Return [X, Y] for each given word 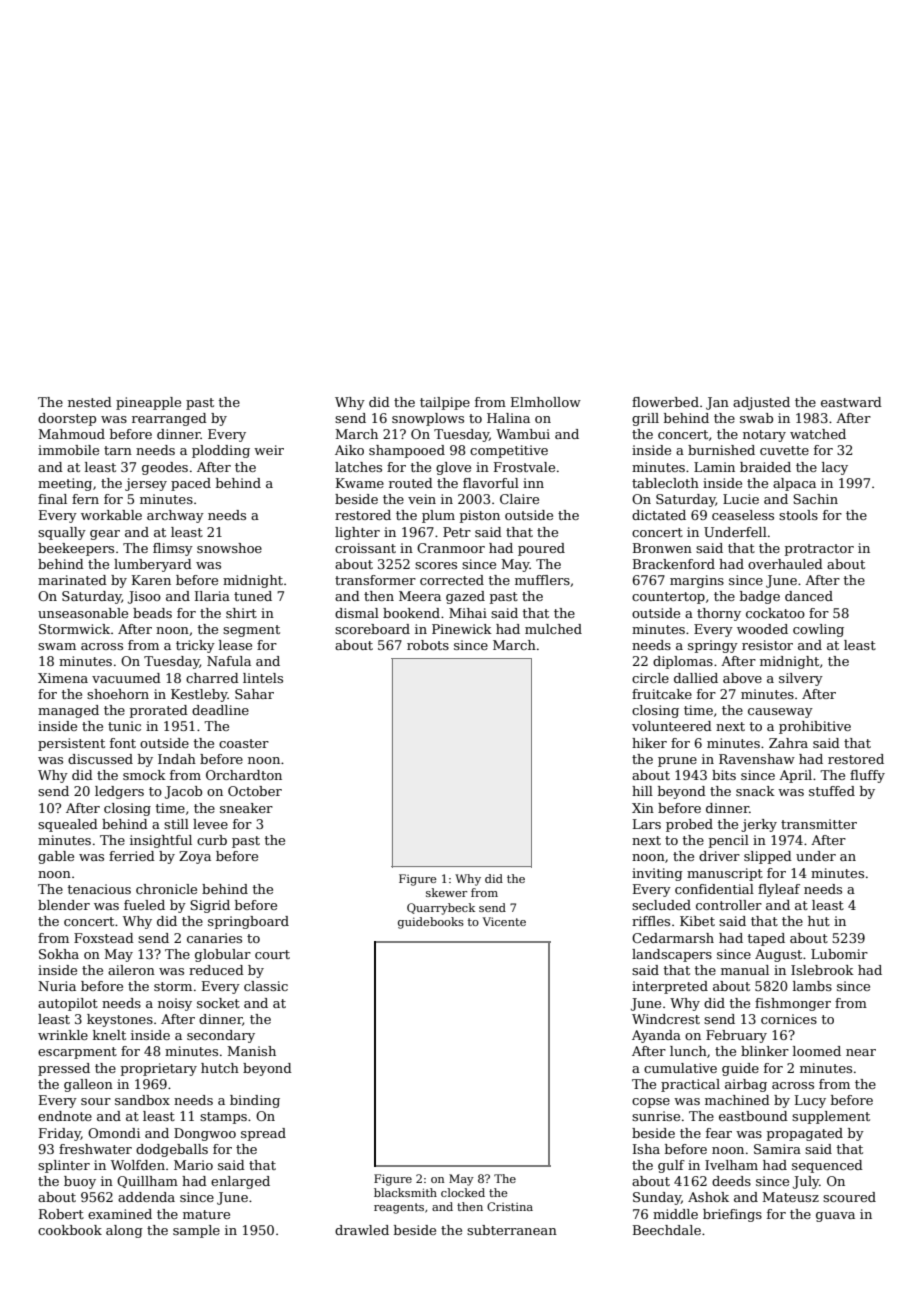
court [272, 954]
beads [152, 613]
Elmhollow [546, 402]
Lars [647, 824]
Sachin [815, 499]
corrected [452, 580]
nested [90, 402]
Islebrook [822, 970]
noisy [175, 1004]
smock [144, 775]
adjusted [761, 403]
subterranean [512, 1230]
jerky [759, 825]
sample [196, 1231]
